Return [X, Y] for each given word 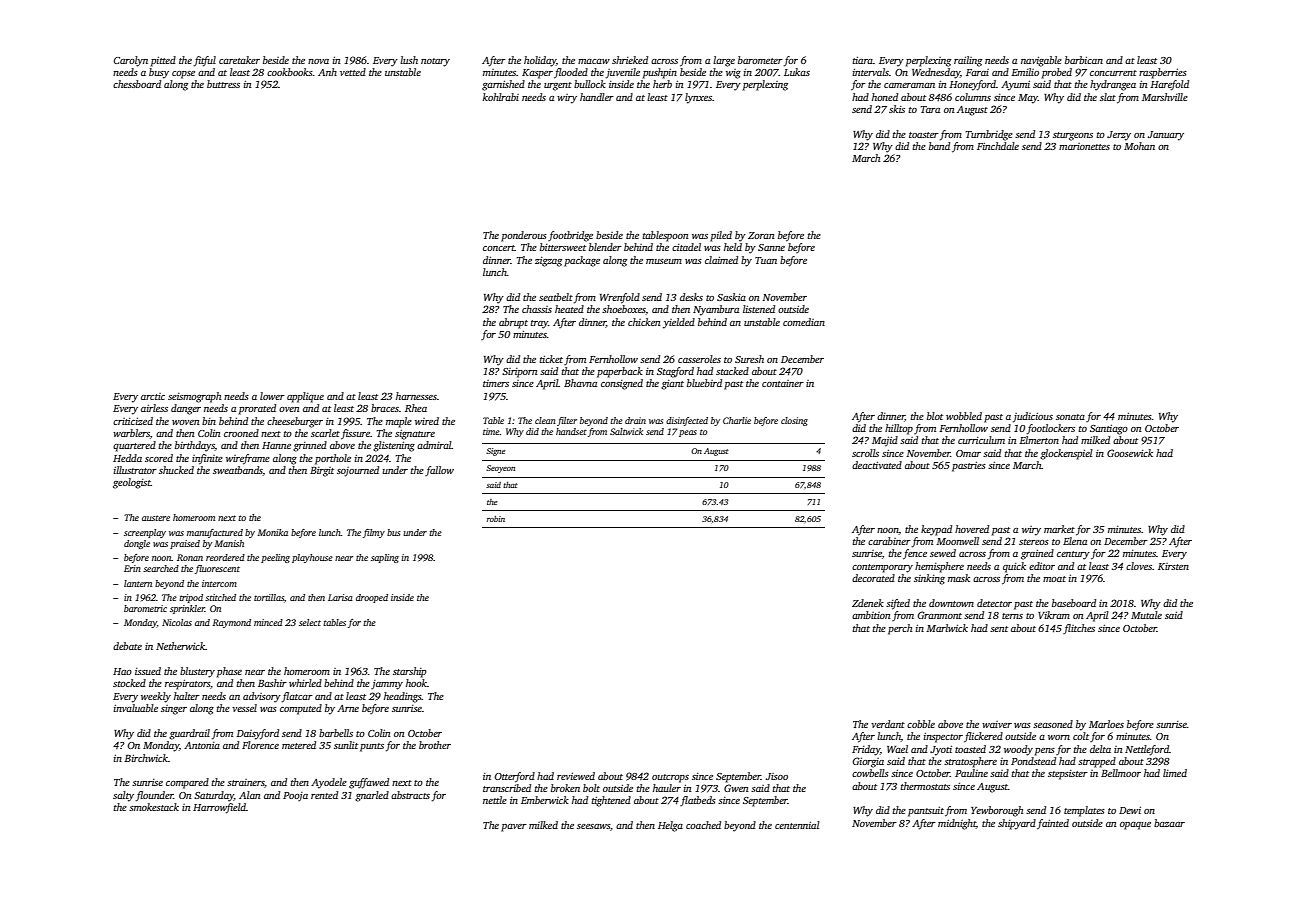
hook [416, 683]
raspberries [1163, 73]
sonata [1070, 417]
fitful [205, 61]
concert [499, 248]
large [724, 61]
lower [272, 396]
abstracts [410, 795]
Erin [132, 568]
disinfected [687, 421]
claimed [721, 260]
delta [1100, 749]
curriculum [981, 440]
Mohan [1139, 146]
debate [127, 646]
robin [496, 519]
